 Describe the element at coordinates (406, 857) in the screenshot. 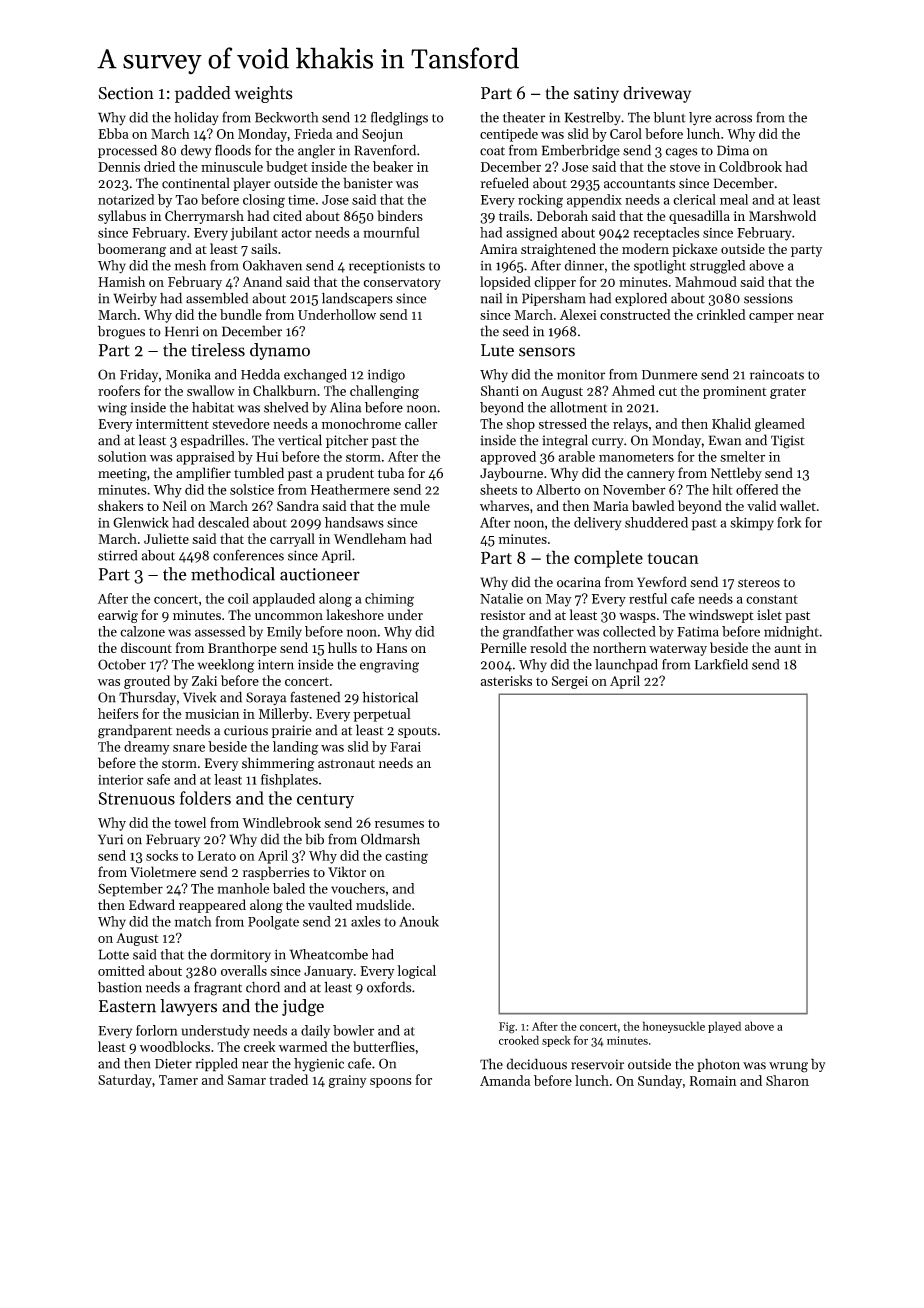

I see `casting` at that location.
